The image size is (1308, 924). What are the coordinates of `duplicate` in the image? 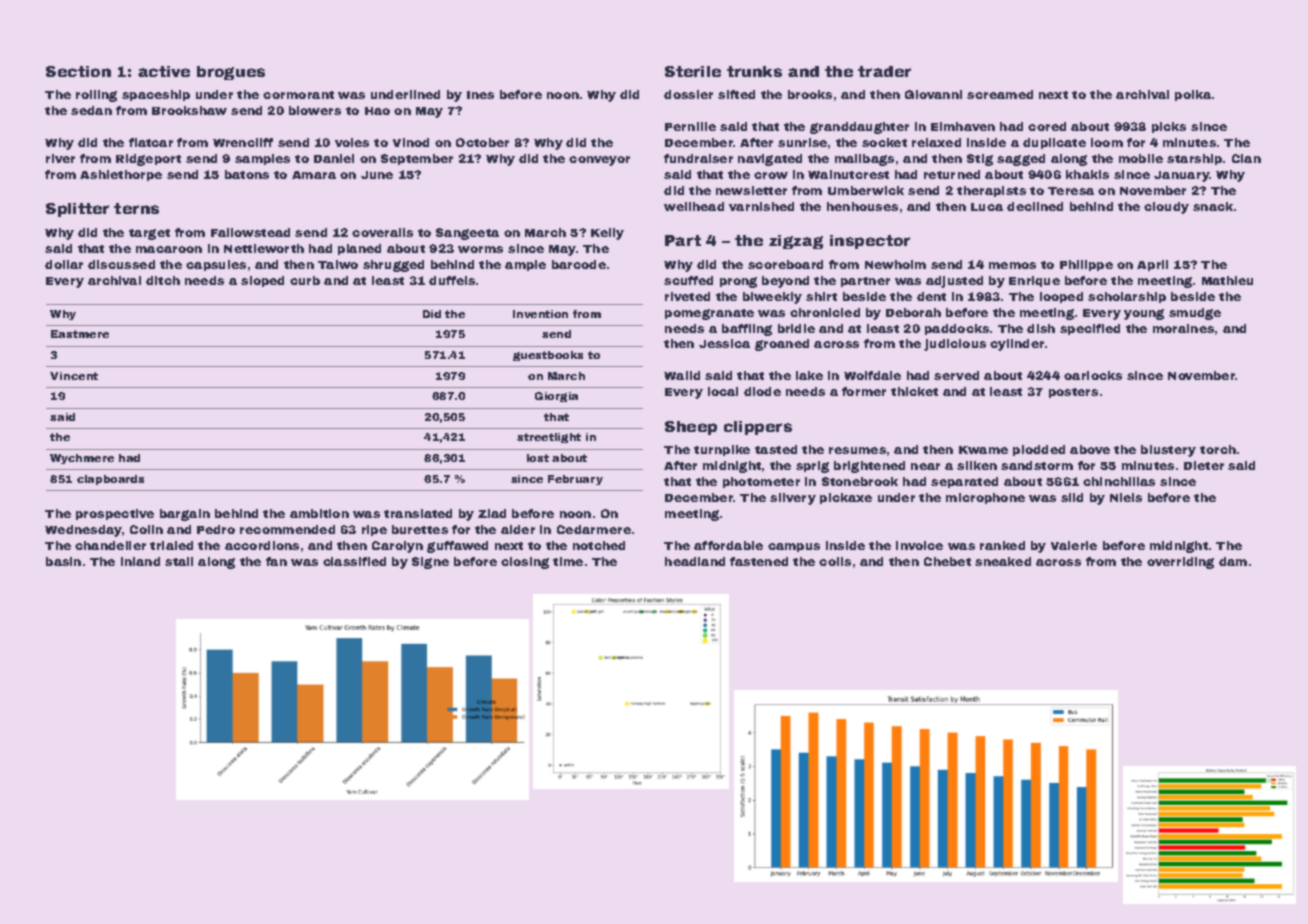 It's located at (1054, 143).
